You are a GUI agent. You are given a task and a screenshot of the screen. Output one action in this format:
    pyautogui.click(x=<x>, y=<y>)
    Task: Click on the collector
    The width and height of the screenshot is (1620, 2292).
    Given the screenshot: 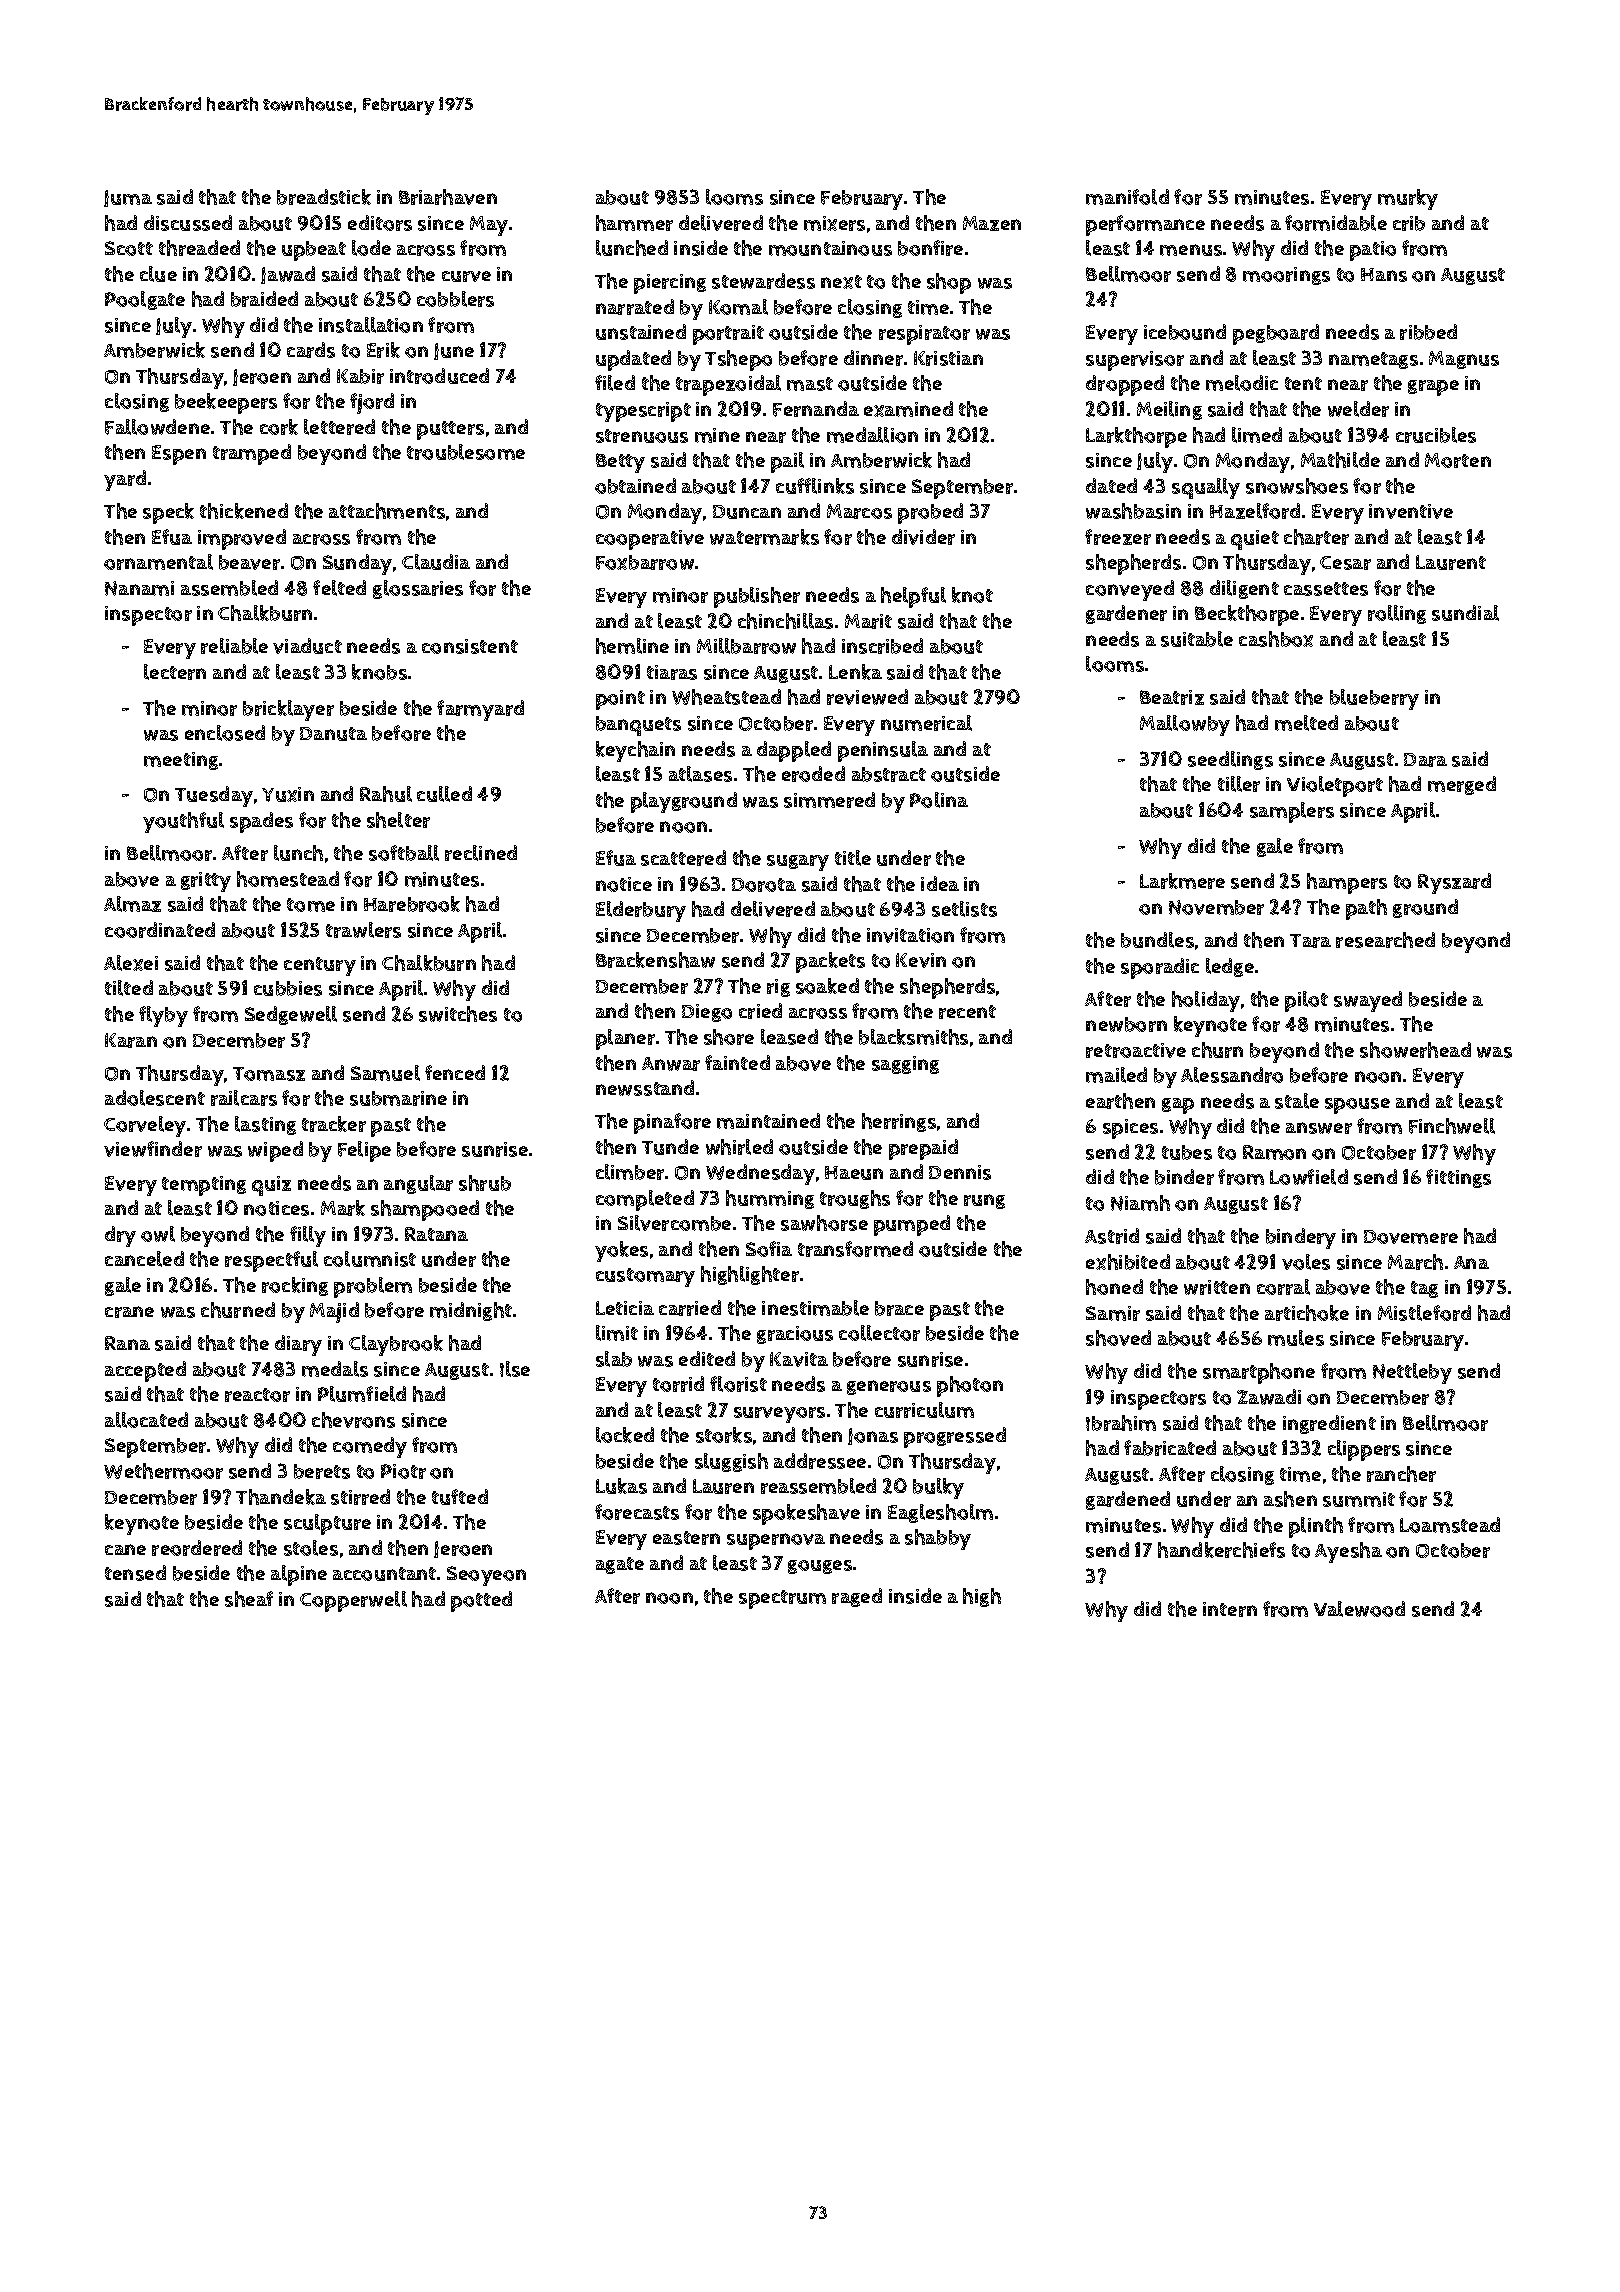 What is the action you would take?
    pyautogui.click(x=879, y=1333)
